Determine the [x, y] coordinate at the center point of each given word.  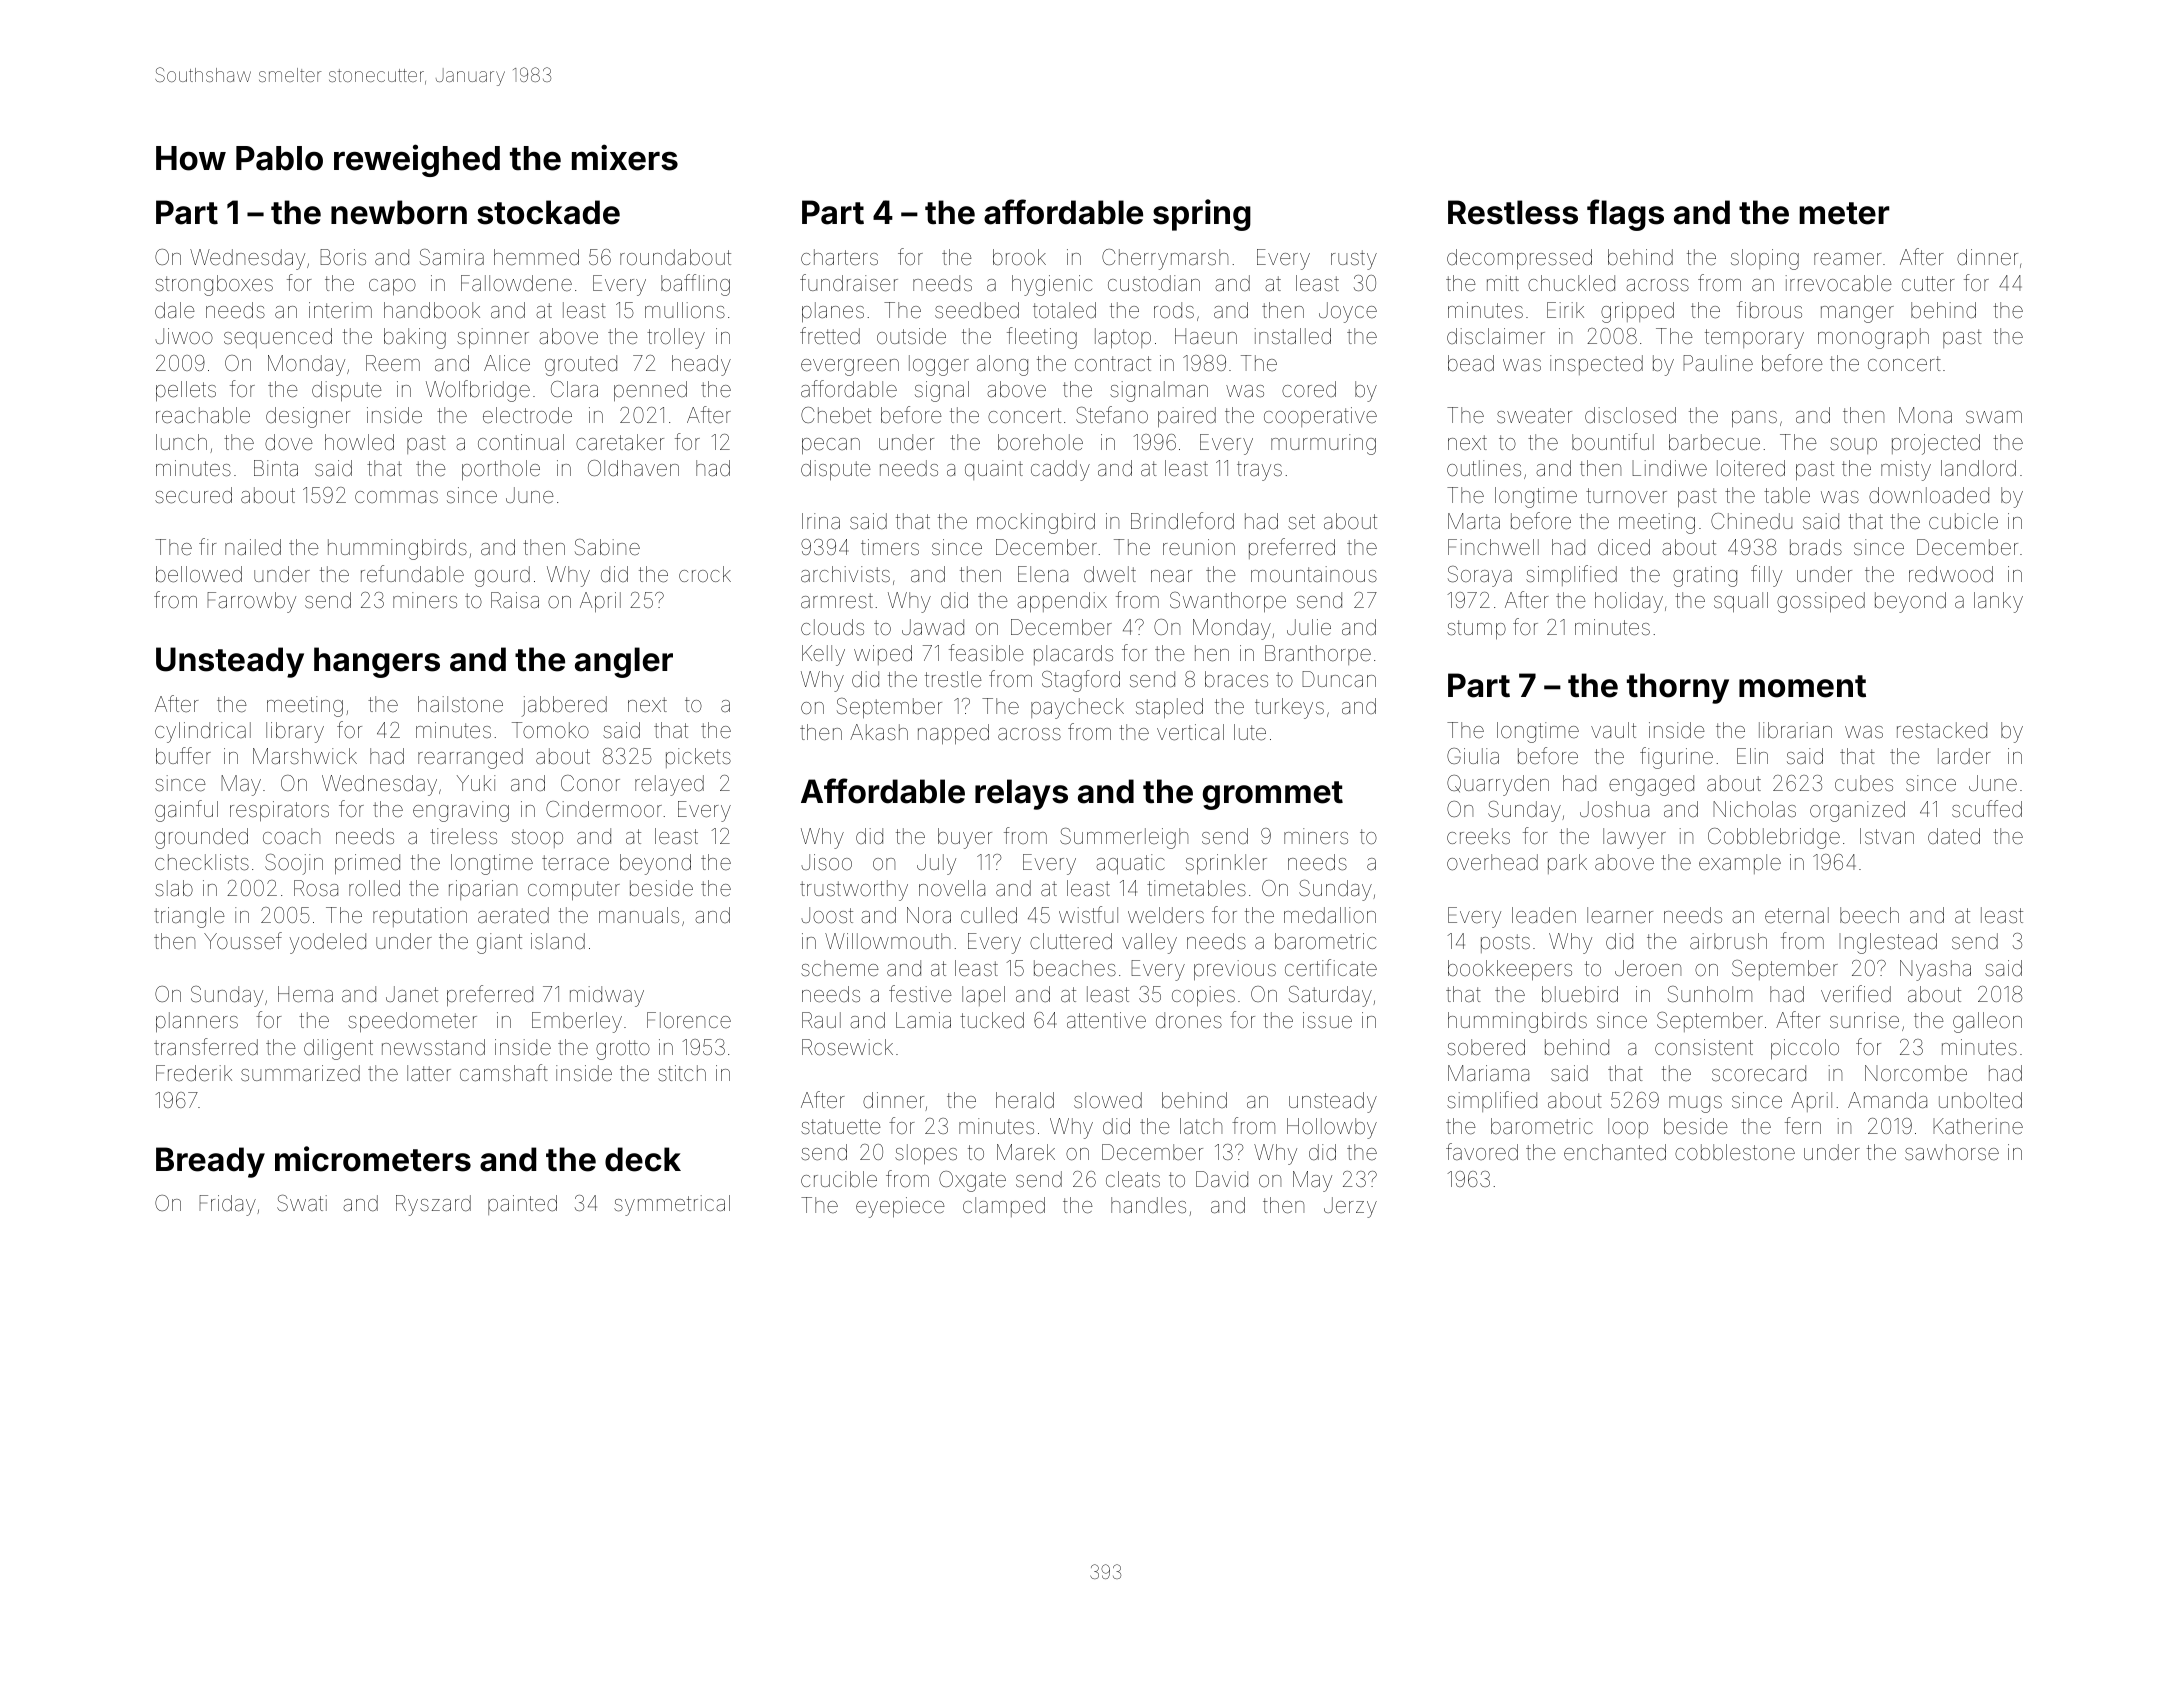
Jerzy [1350, 1207]
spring [1202, 215]
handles [1148, 1205]
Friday [227, 1205]
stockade [548, 212]
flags [1625, 215]
